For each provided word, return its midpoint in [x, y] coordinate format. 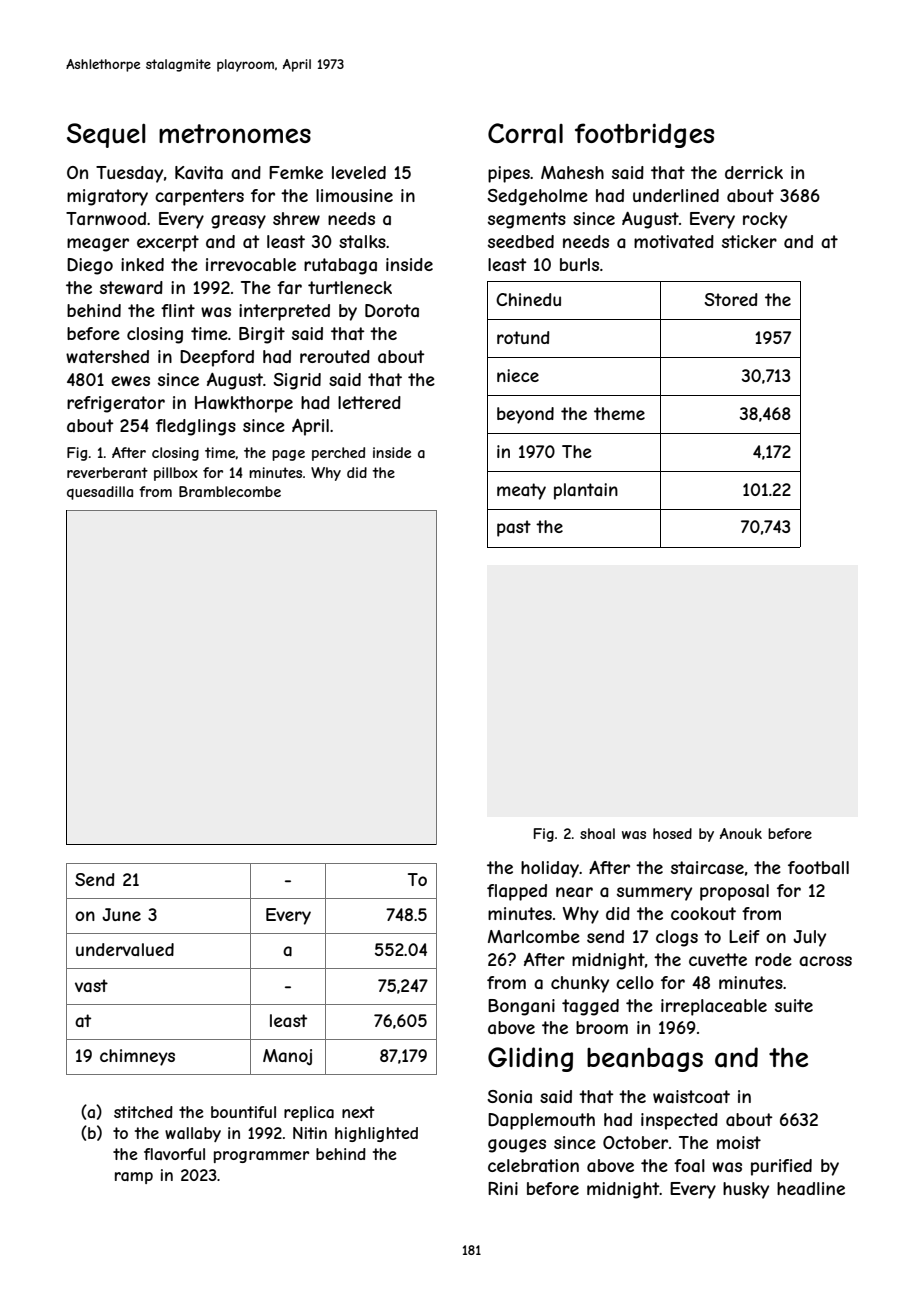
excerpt [168, 243]
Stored [731, 299]
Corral [525, 133]
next [358, 1112]
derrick [754, 172]
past [514, 528]
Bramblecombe [230, 491]
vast [91, 985]
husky [746, 1190]
